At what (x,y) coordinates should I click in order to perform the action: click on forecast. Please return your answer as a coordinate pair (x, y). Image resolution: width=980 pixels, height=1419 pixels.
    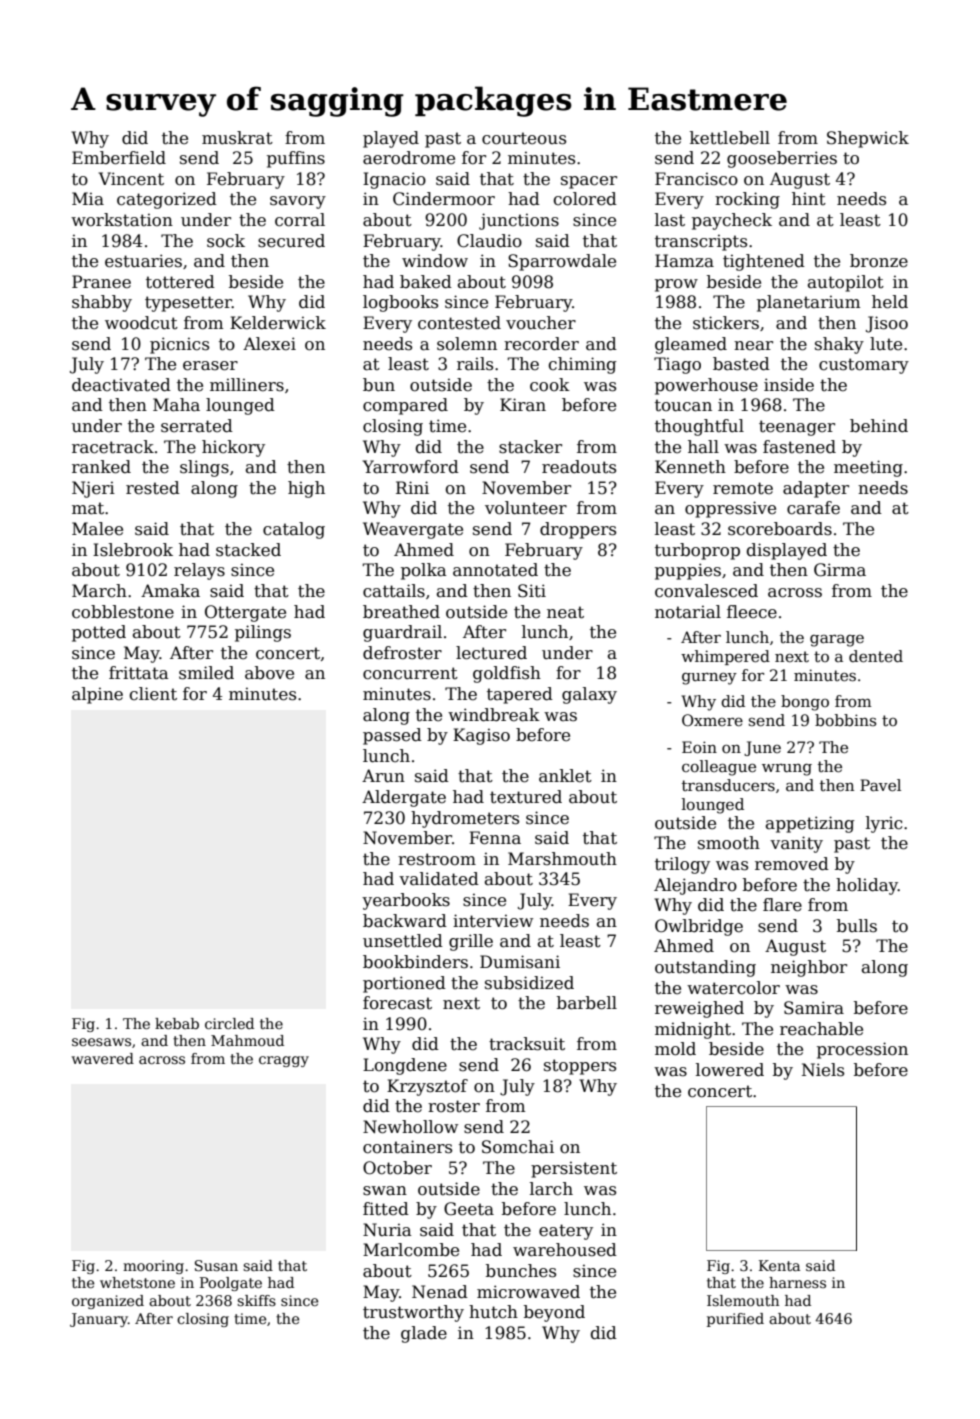
    Looking at the image, I should click on (397, 1003).
